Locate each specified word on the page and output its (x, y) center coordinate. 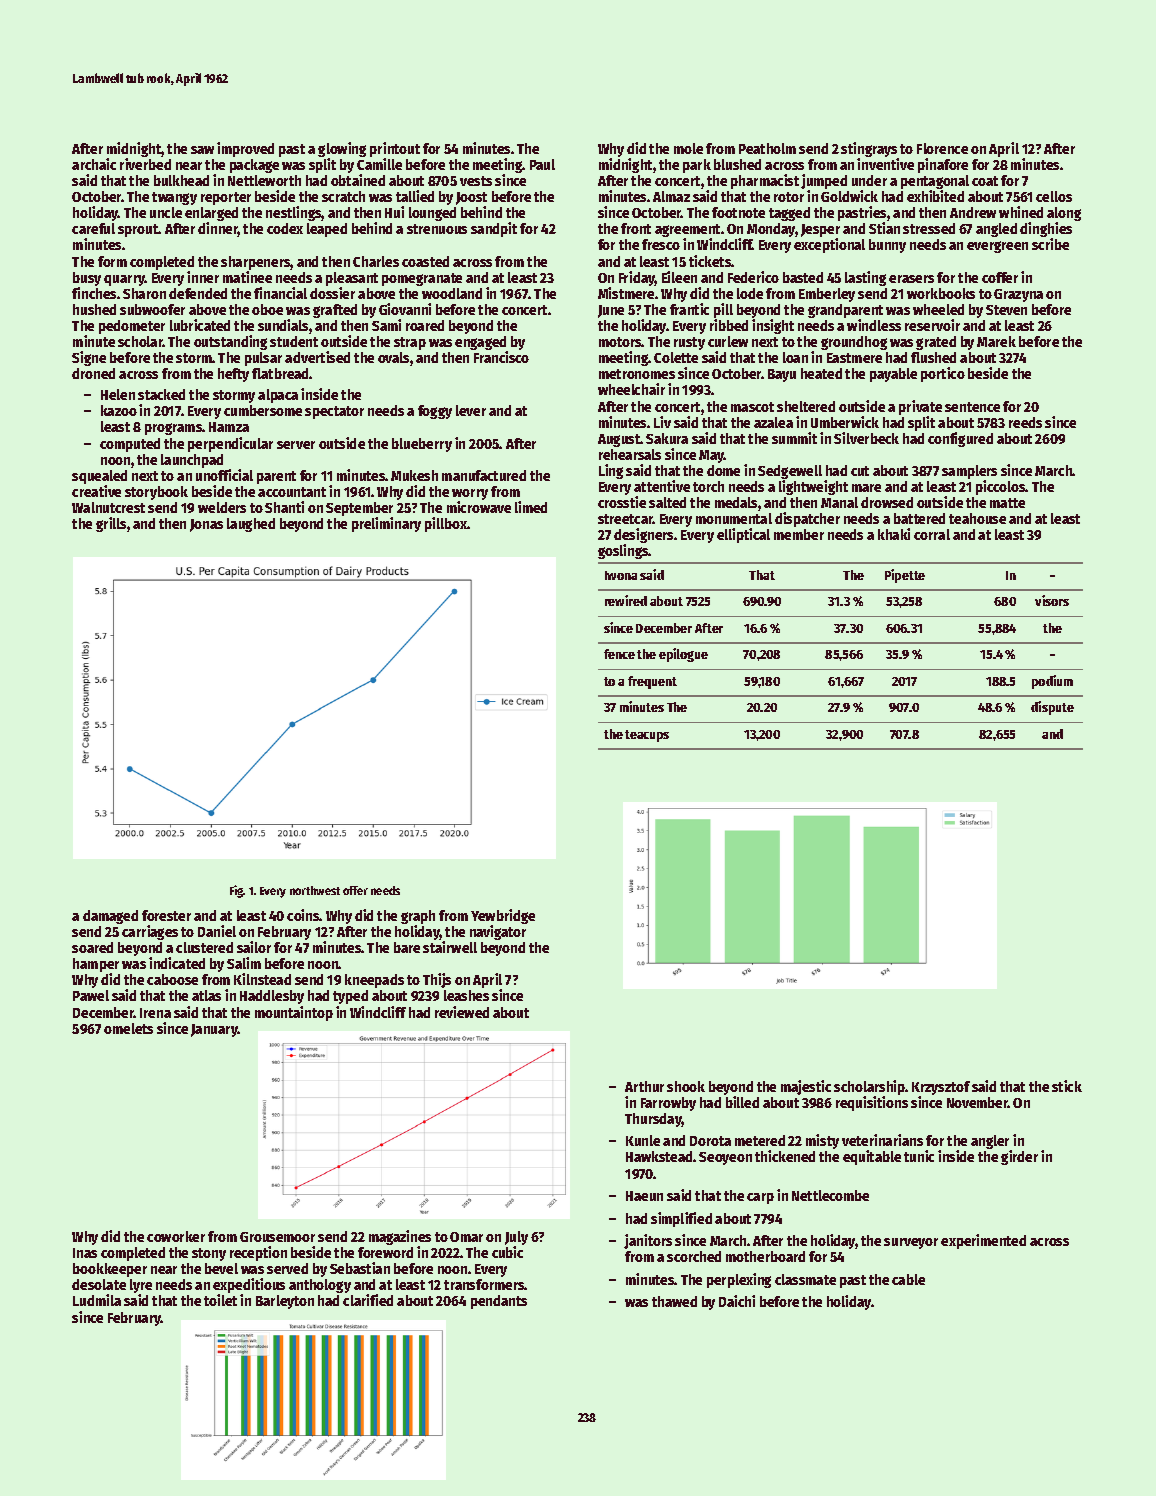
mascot (752, 407)
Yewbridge (503, 916)
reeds (1025, 422)
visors (1052, 600)
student (294, 341)
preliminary (386, 524)
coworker (176, 1236)
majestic (806, 1087)
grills (111, 524)
